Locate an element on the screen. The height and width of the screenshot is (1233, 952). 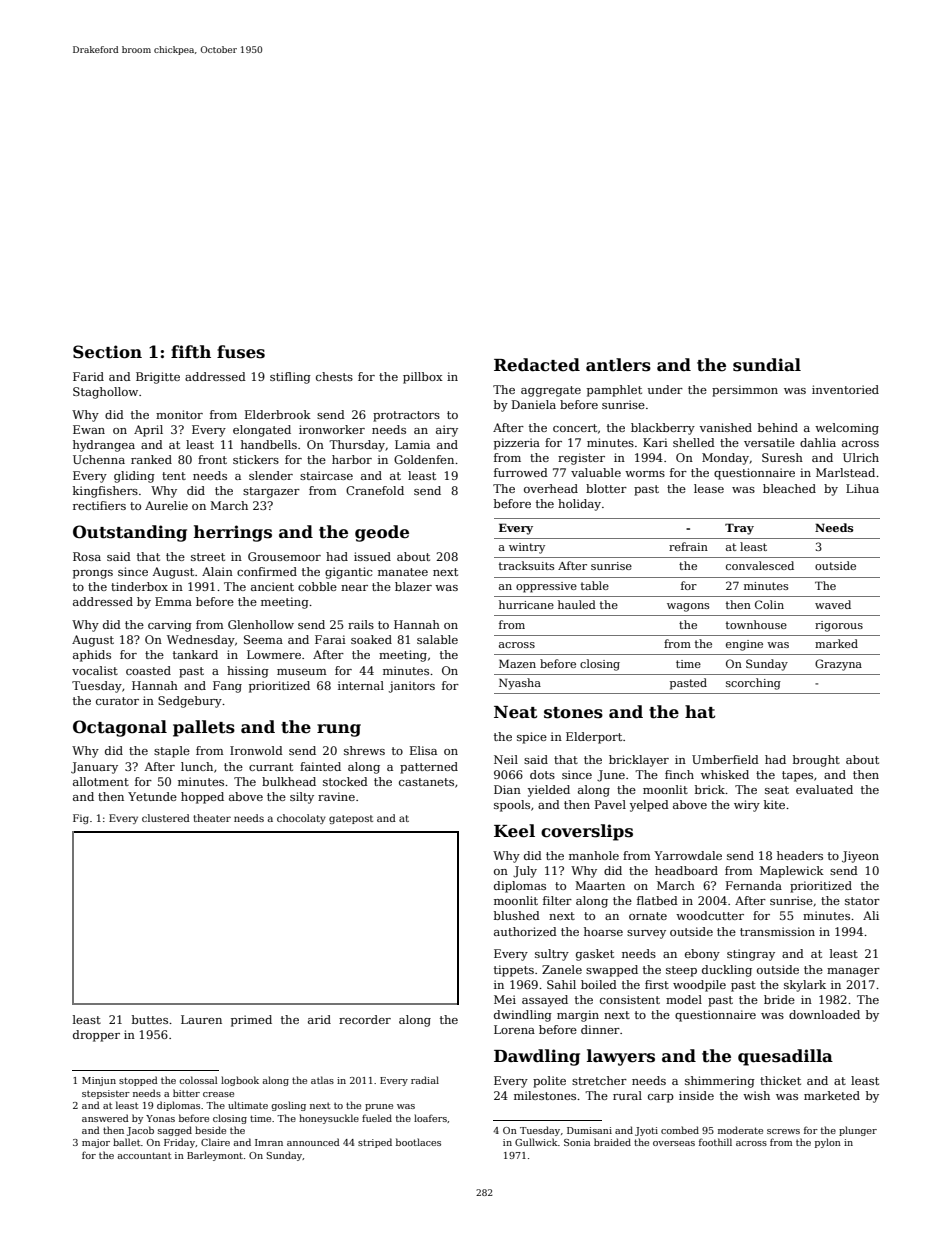
pylon is located at coordinates (828, 1143).
